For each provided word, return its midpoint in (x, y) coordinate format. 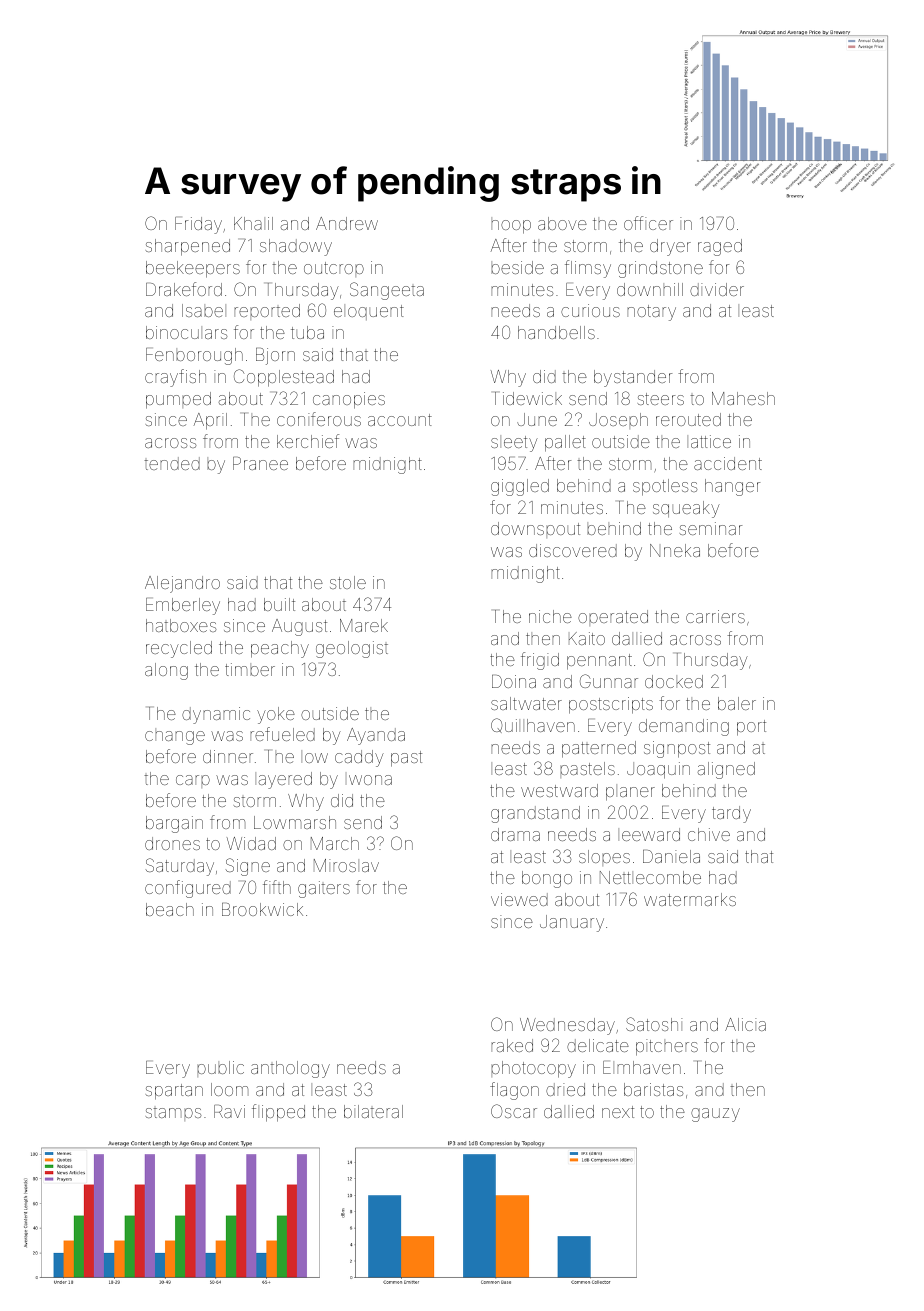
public (220, 1069)
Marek (364, 625)
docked (674, 681)
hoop (511, 225)
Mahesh (743, 398)
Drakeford (184, 289)
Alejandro (182, 584)
